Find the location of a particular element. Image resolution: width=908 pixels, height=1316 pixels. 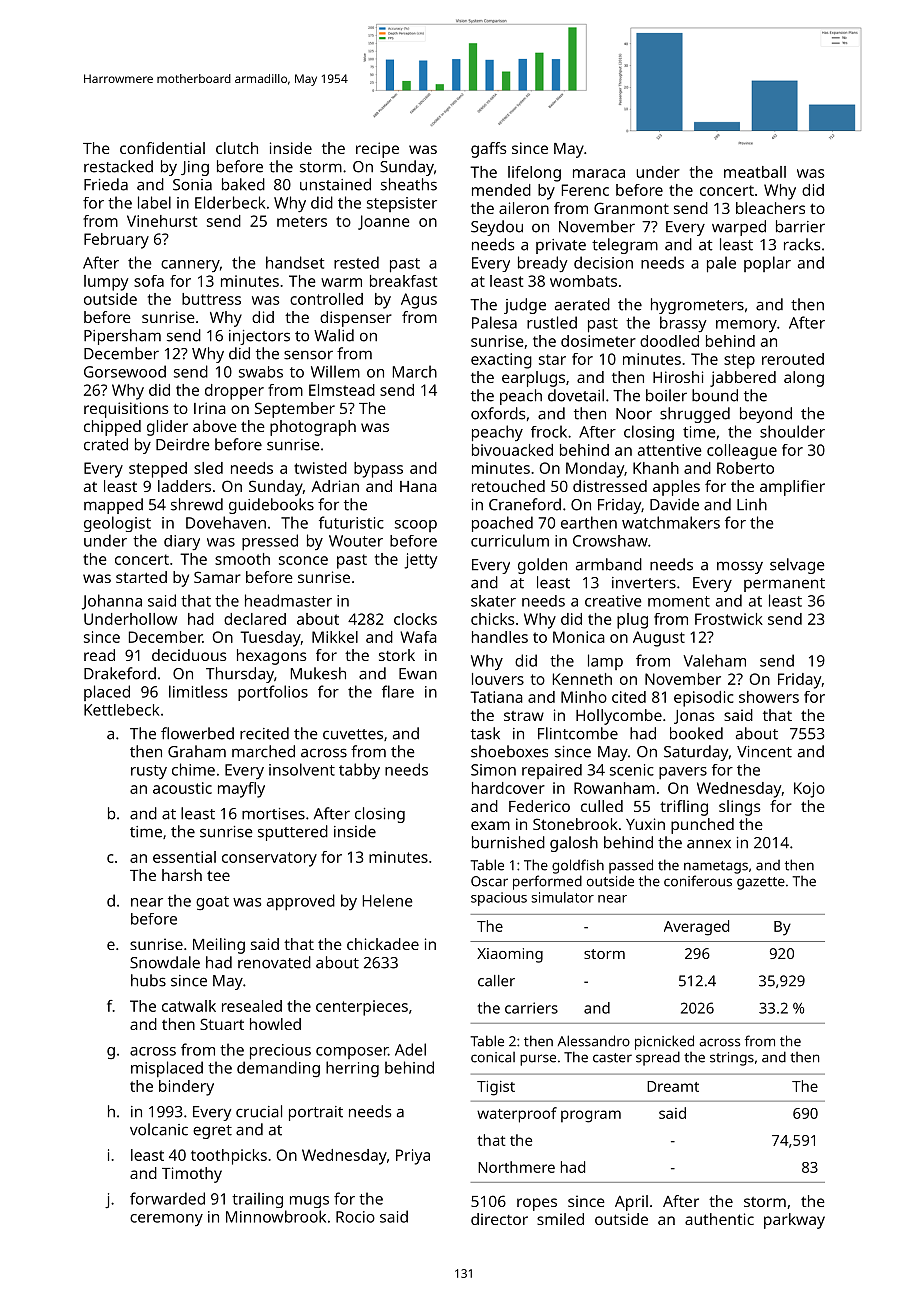

smiled is located at coordinates (560, 1219).
